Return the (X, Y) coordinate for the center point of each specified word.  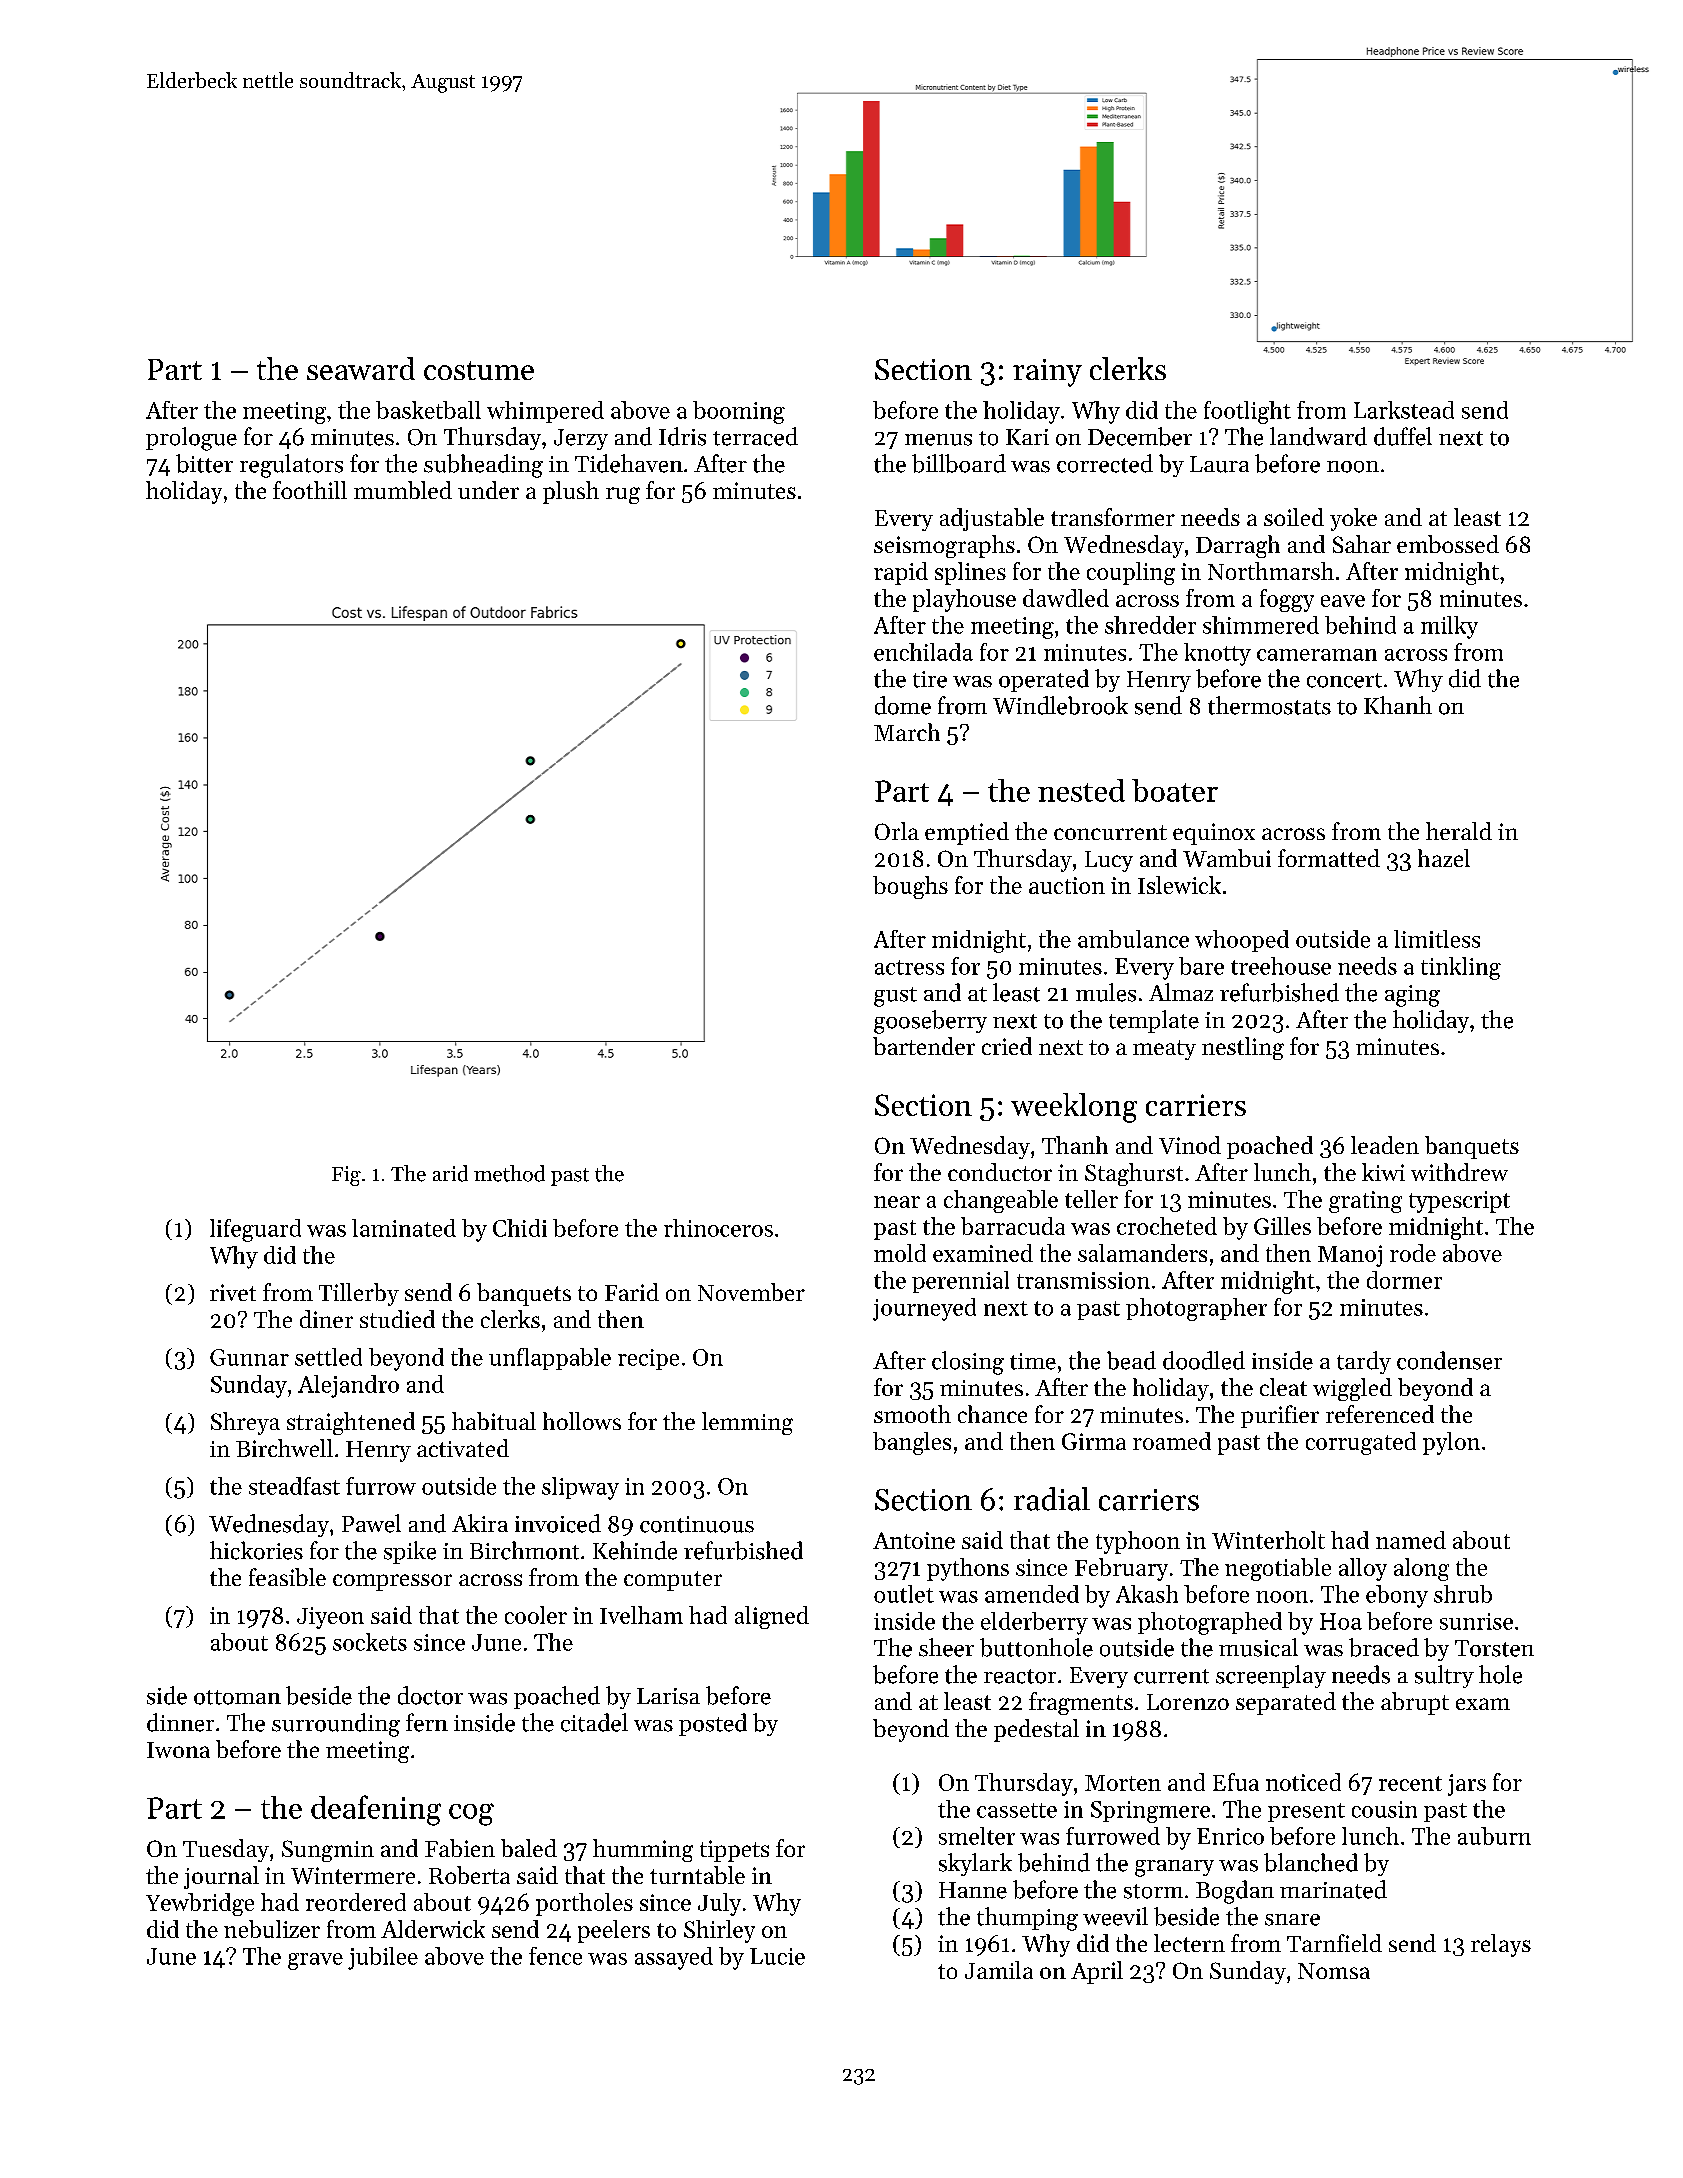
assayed (674, 1958)
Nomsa (1334, 1971)
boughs (910, 887)
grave (315, 1961)
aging (1412, 996)
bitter (204, 463)
